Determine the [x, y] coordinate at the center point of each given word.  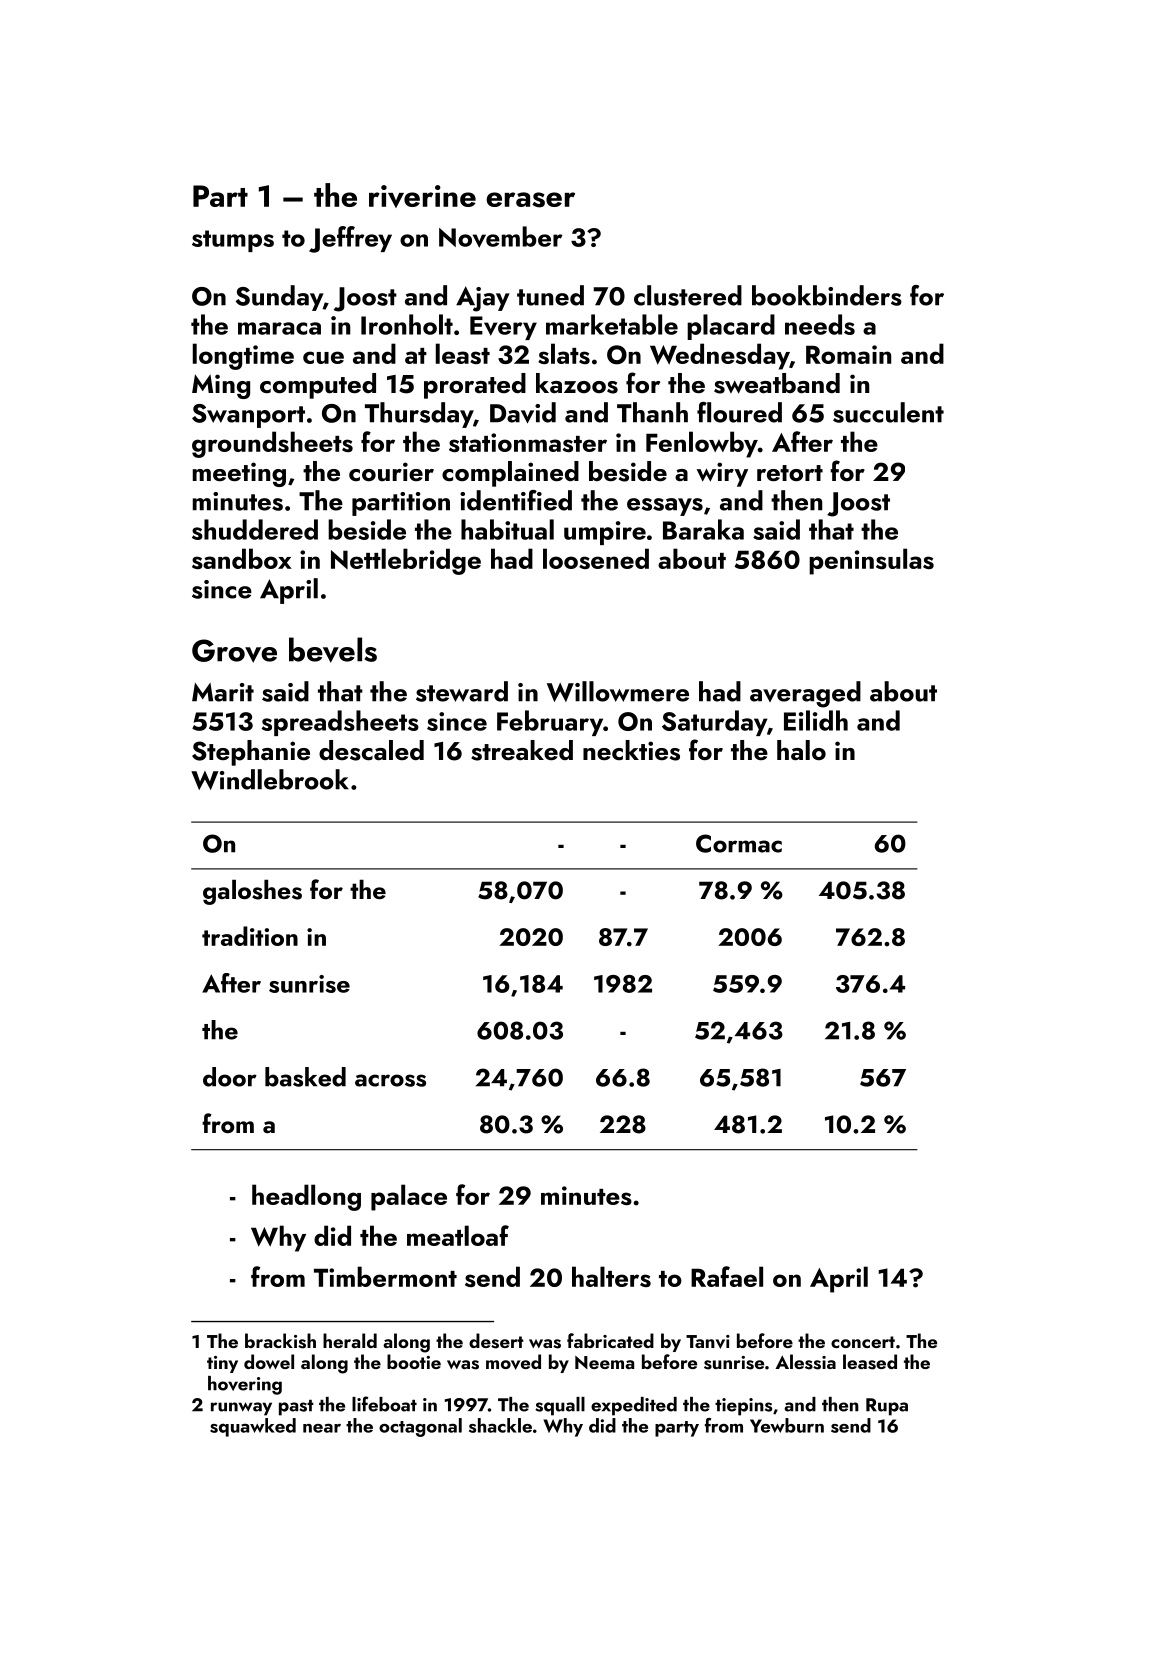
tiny [222, 1364]
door [230, 1077]
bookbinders [827, 295]
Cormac [739, 843]
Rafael [727, 1276]
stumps [233, 241]
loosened [596, 558]
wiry [722, 474]
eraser [530, 200]
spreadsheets [340, 723]
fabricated [610, 1340]
